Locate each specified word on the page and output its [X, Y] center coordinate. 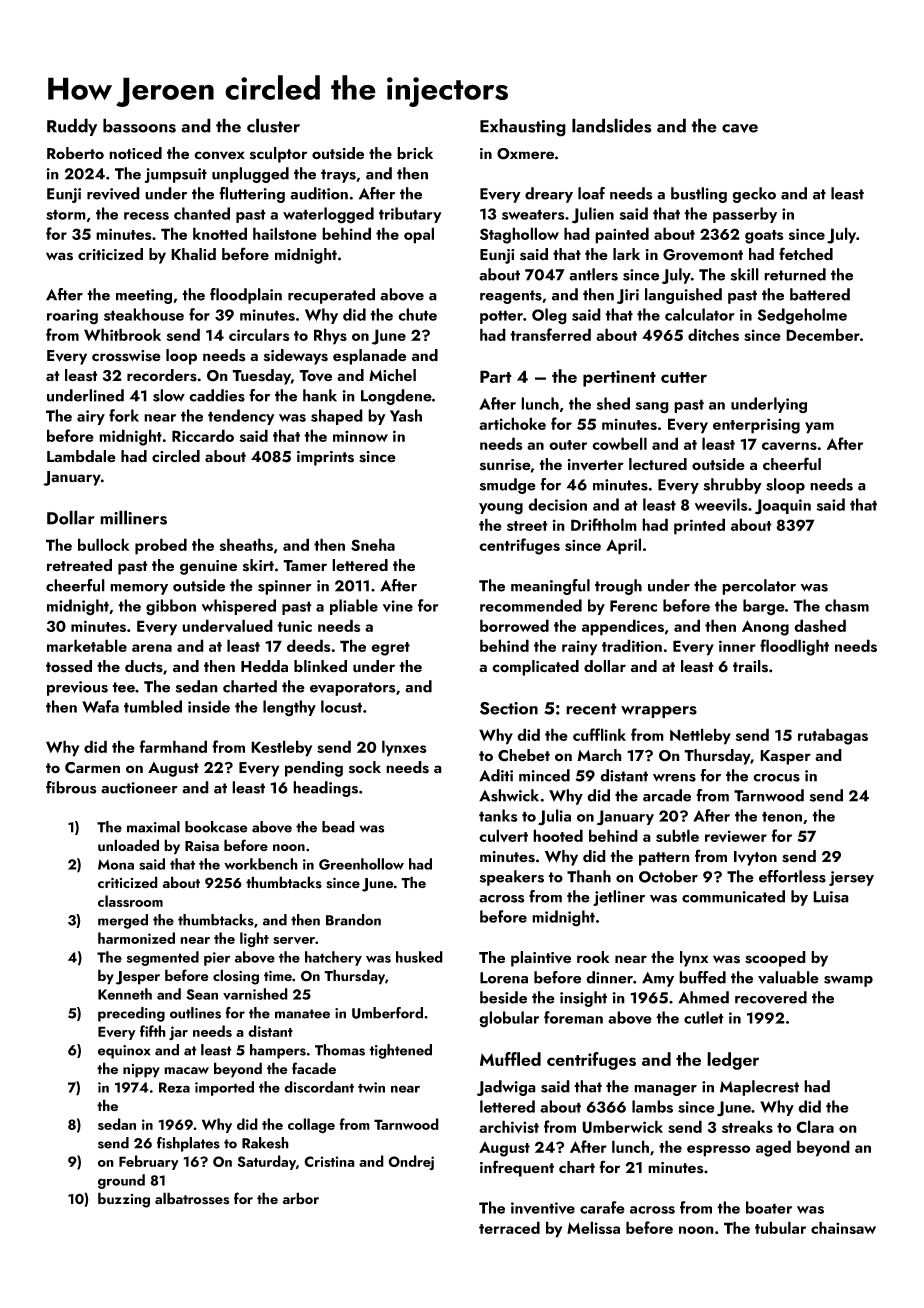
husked [419, 957]
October [668, 876]
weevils [721, 504]
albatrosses [192, 1198]
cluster [273, 125]
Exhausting [523, 127]
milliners [133, 517]
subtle [677, 835]
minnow [360, 436]
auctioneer [139, 788]
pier [217, 959]
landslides [611, 125]
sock [365, 767]
